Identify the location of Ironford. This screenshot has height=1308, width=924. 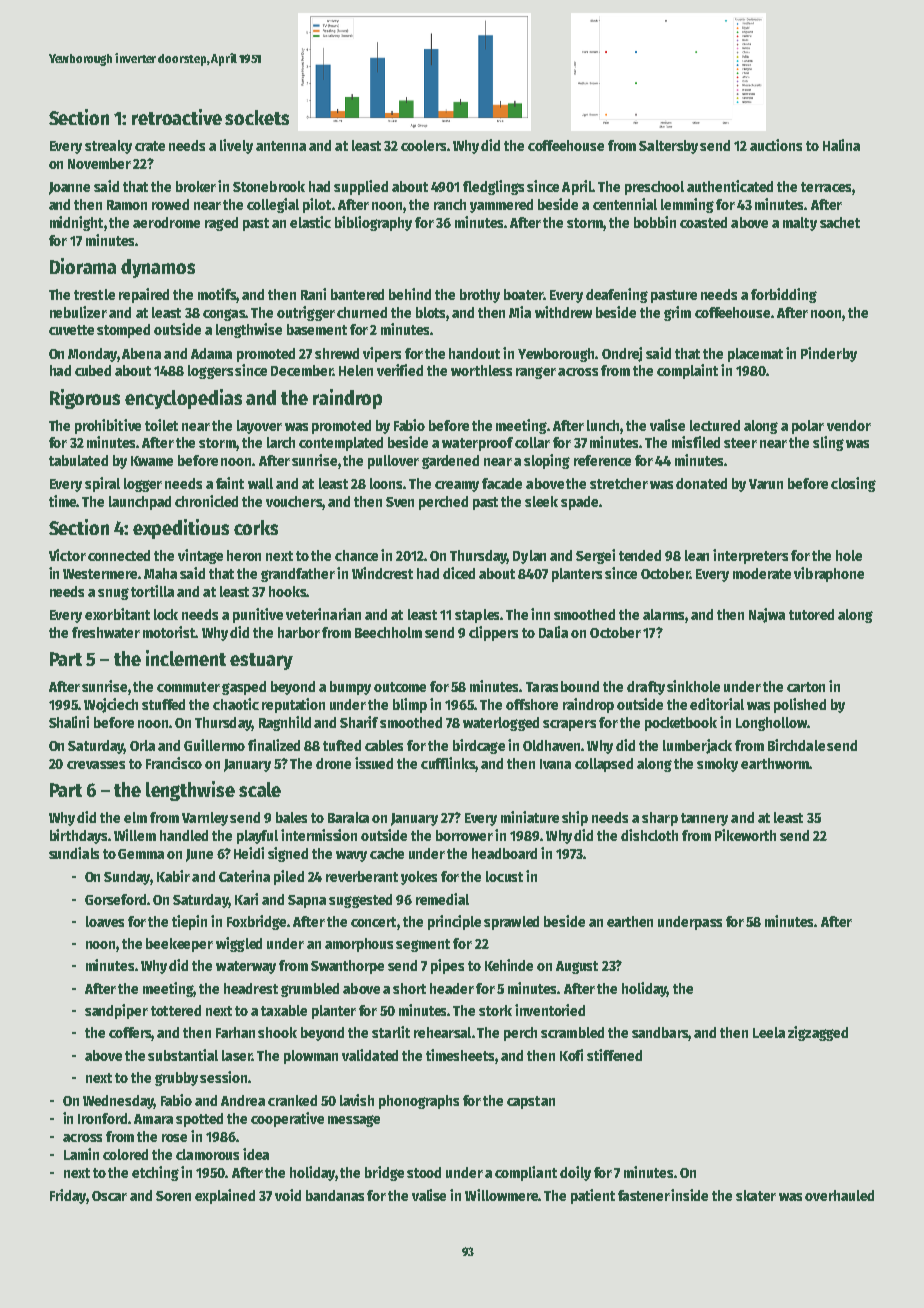
(102, 1118).
